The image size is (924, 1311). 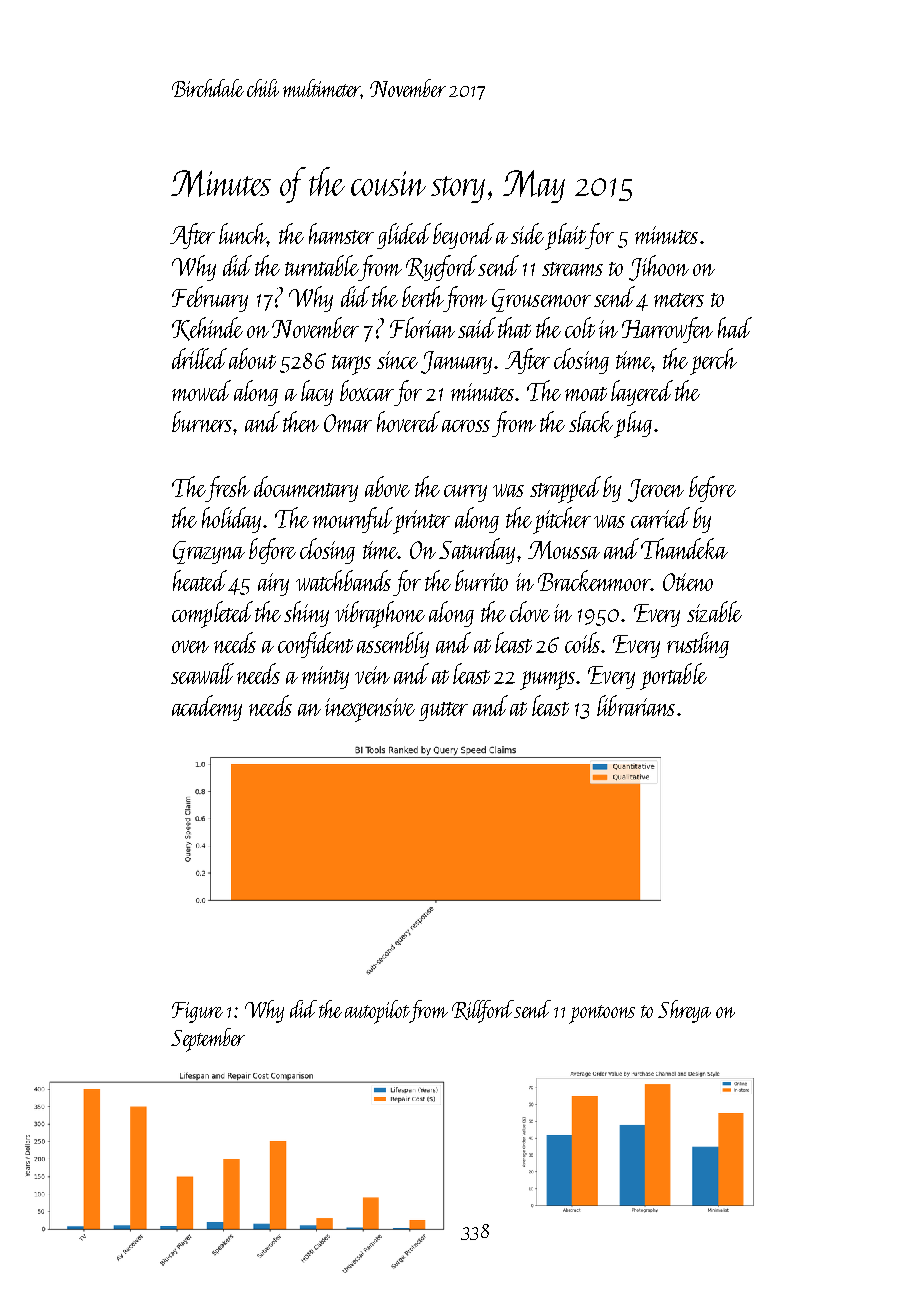 I want to click on autopilot, so click(x=377, y=1012).
